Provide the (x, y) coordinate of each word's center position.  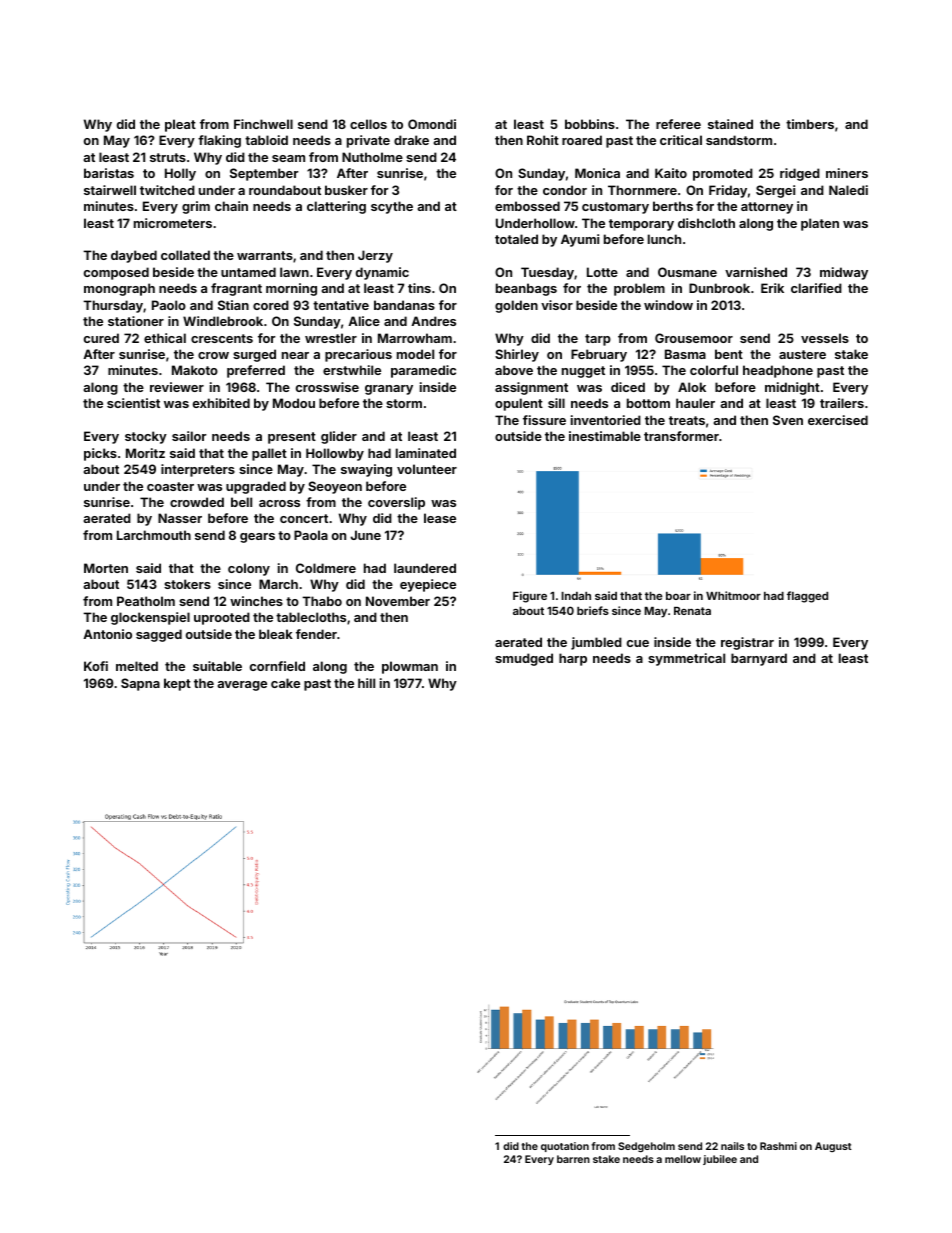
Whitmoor (733, 595)
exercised (838, 420)
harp (573, 659)
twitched (167, 190)
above (514, 370)
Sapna (140, 684)
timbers (810, 124)
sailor (189, 436)
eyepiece (428, 585)
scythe (392, 207)
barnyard (759, 659)
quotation (565, 1147)
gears (257, 538)
